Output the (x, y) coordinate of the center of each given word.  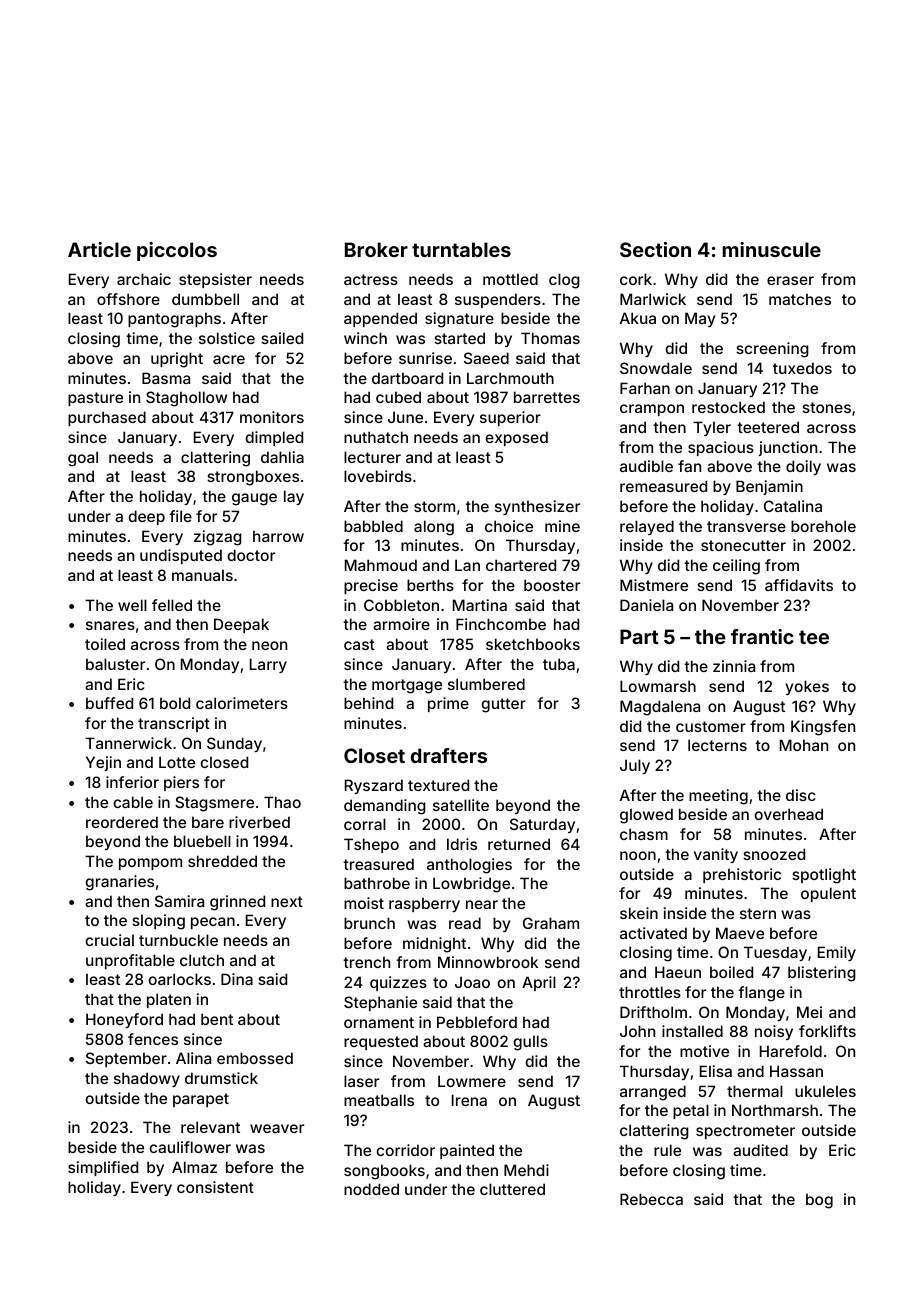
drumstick (221, 1078)
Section (655, 249)
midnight (434, 945)
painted (467, 1151)
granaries (119, 883)
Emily (837, 953)
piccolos (177, 251)
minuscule (771, 249)
